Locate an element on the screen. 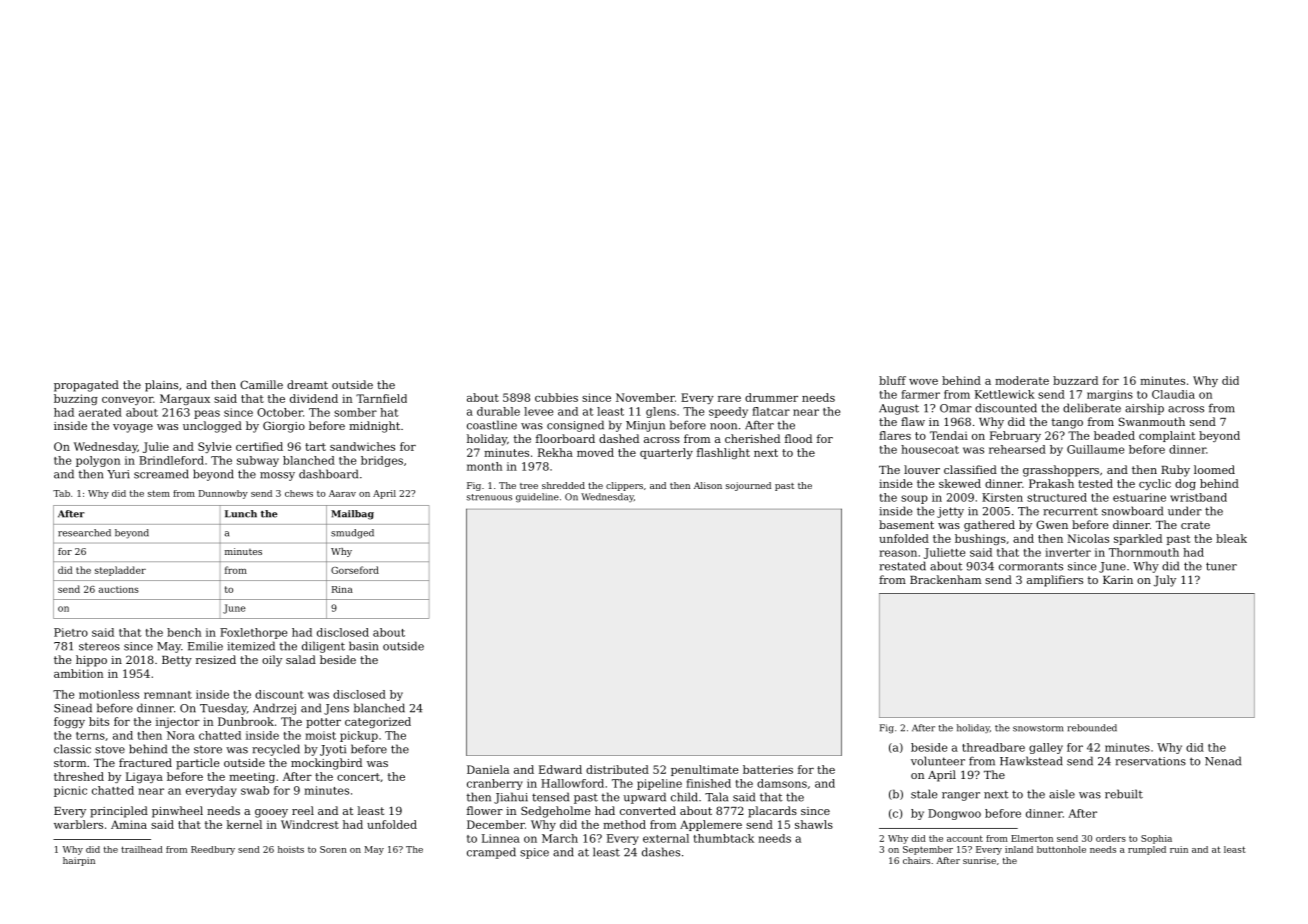  terns is located at coordinates (90, 736).
